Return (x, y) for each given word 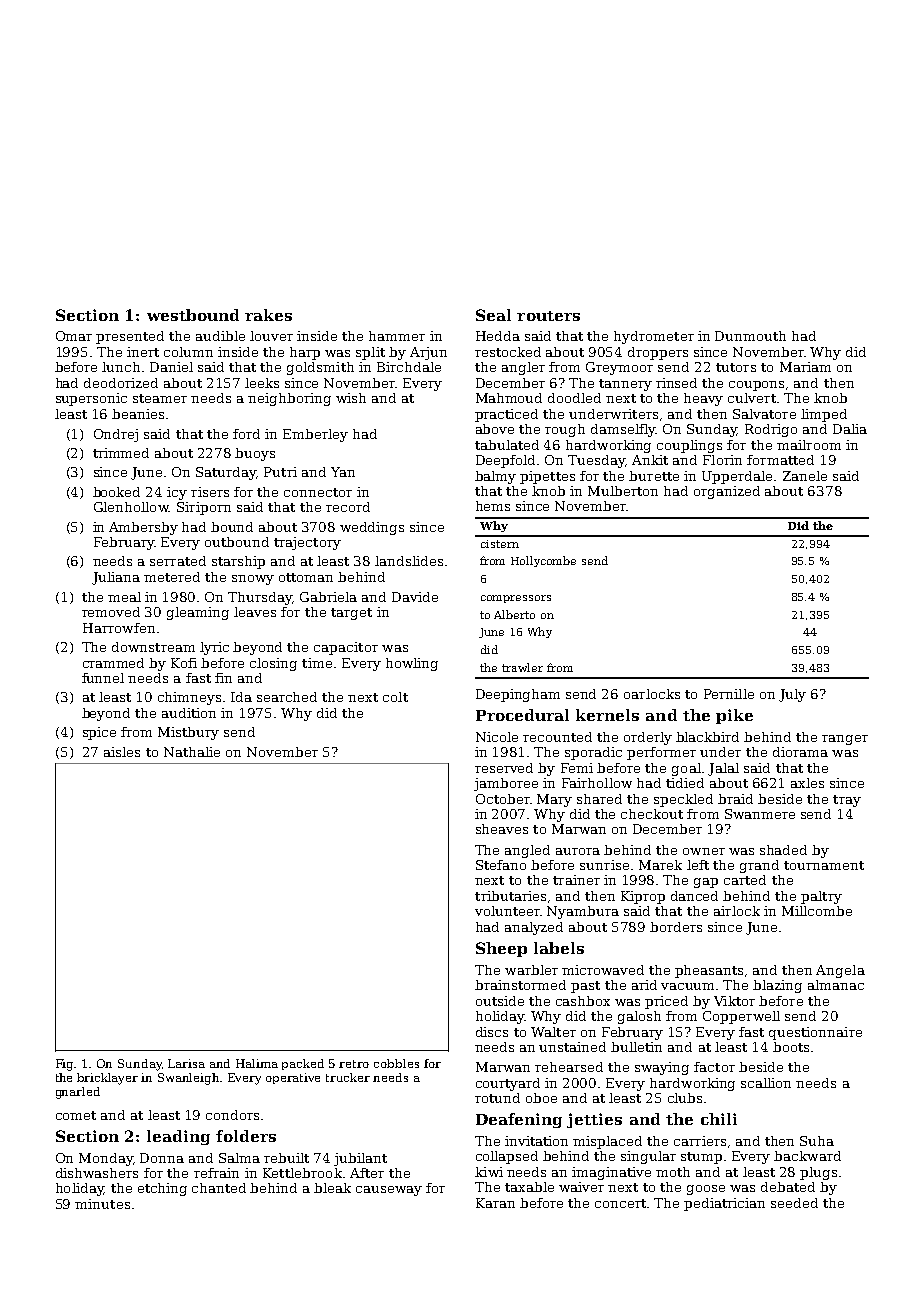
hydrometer (654, 337)
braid (735, 799)
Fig (65, 1065)
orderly (648, 738)
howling (412, 664)
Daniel (171, 367)
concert (620, 1203)
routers (548, 316)
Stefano (501, 865)
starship (238, 562)
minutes (102, 1204)
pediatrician (724, 1204)
